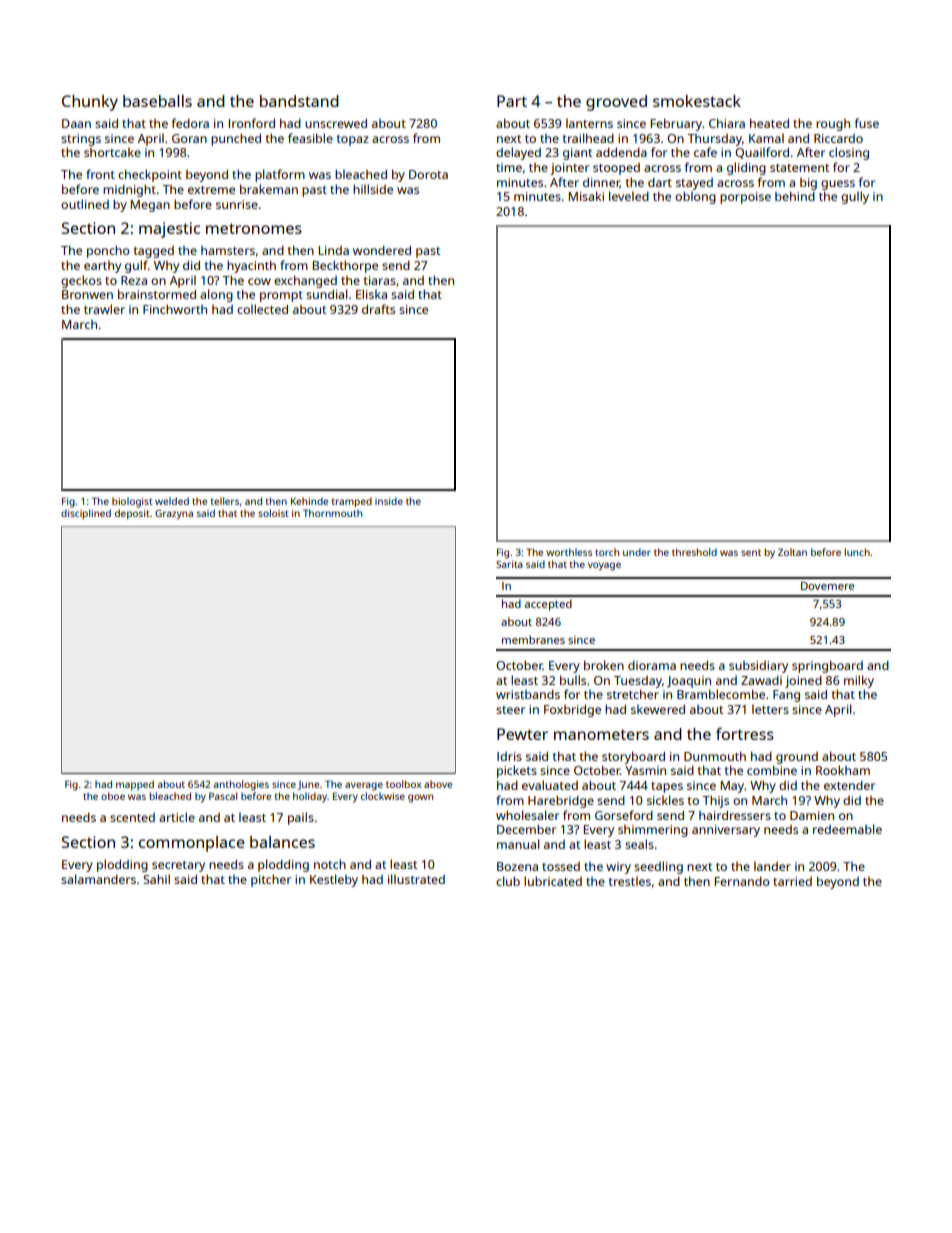 This screenshot has height=1233, width=952. What do you see at coordinates (192, 844) in the screenshot?
I see `commonplace` at bounding box center [192, 844].
